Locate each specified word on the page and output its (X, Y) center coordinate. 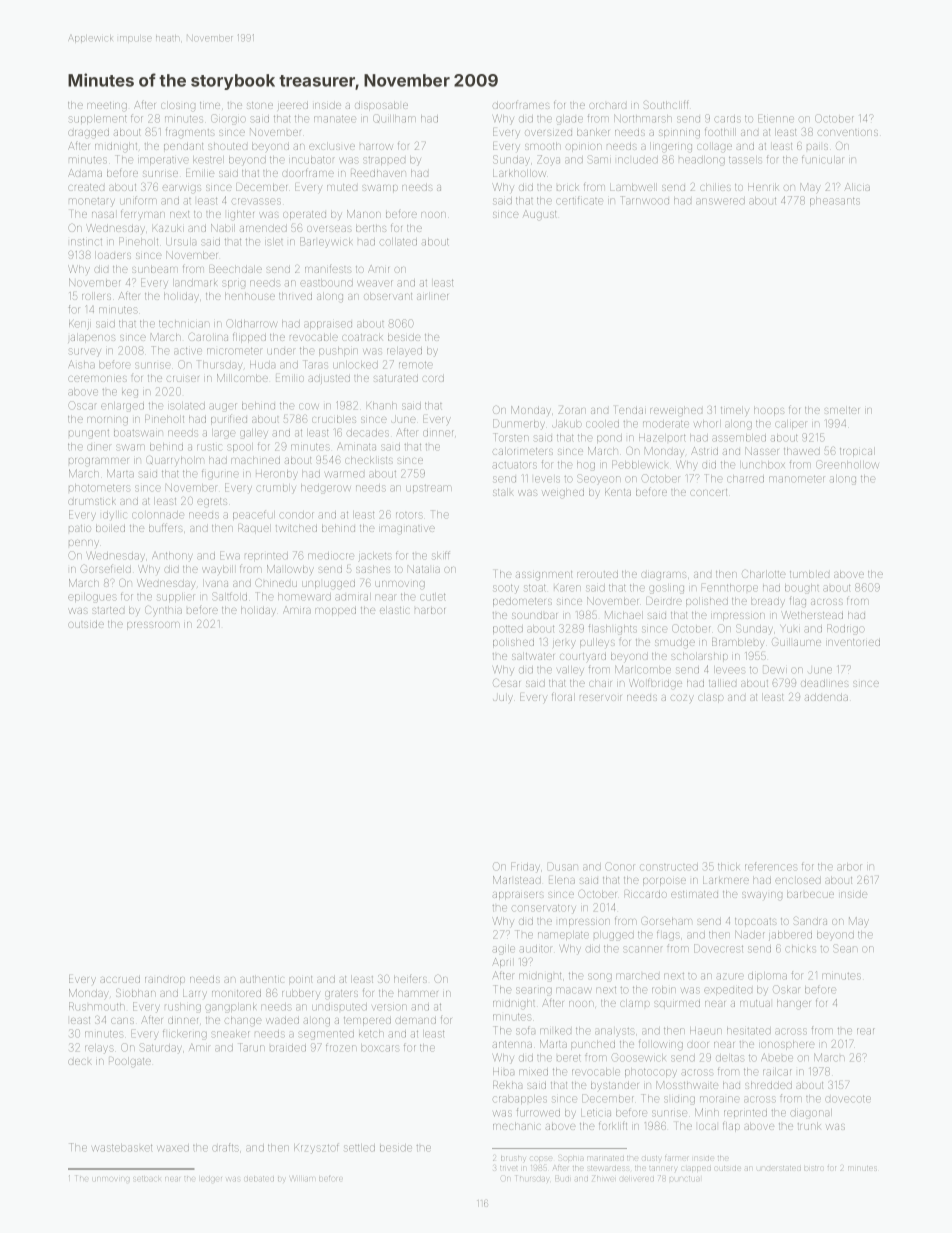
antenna (512, 1044)
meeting (107, 107)
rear (866, 1031)
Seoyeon (599, 479)
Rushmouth (97, 1006)
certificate (579, 201)
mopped (335, 611)
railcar (777, 1072)
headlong (702, 161)
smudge (675, 643)
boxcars (380, 1048)
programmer (99, 462)
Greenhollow (847, 464)
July (503, 698)
